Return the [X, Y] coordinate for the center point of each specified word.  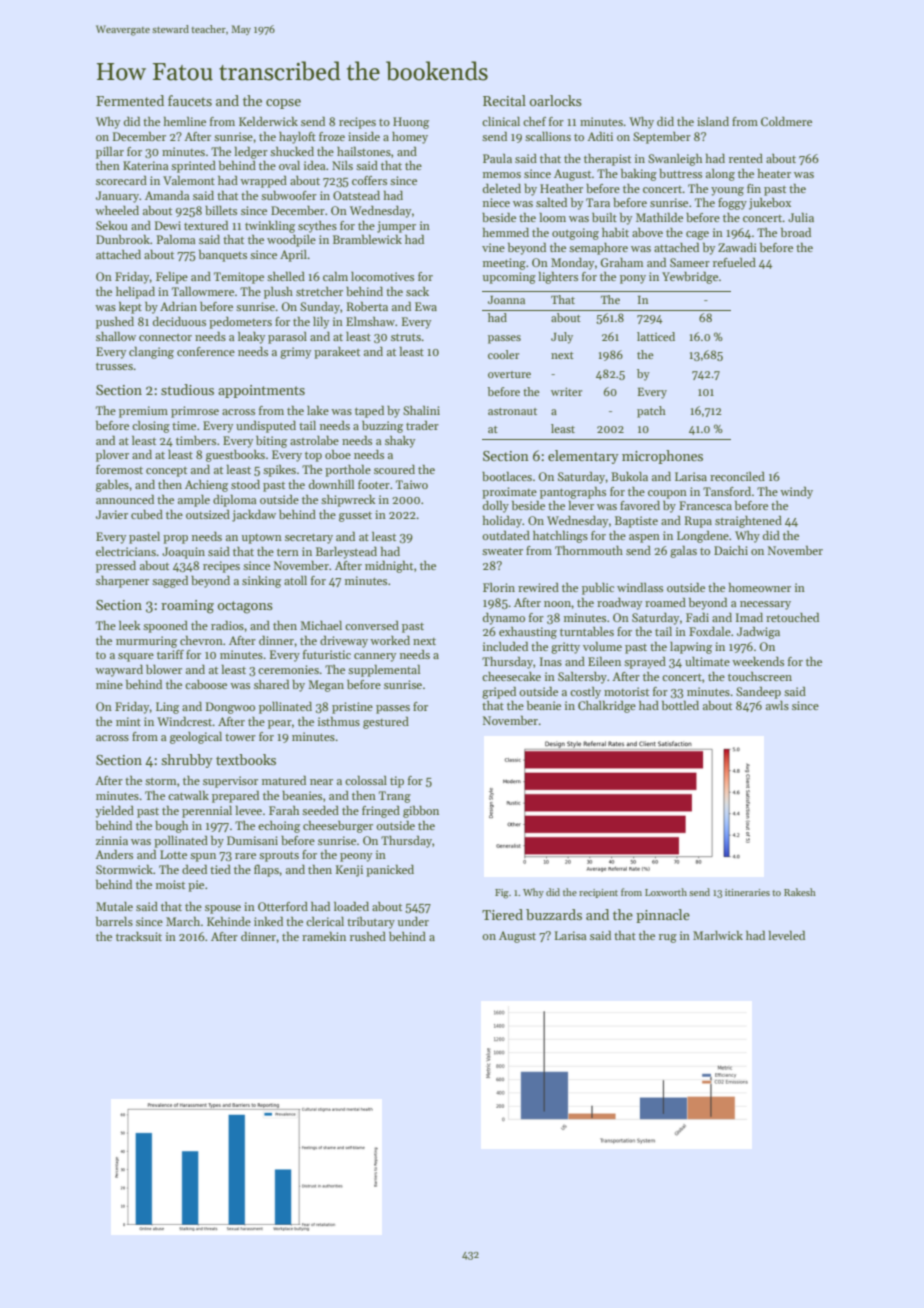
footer [374, 484]
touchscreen [760, 676]
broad [796, 232]
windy [796, 492]
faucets [190, 100]
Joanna [506, 299]
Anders [114, 854]
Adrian [178, 306]
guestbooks [235, 456]
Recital [504, 100]
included [505, 646]
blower [164, 669]
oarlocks [556, 100]
